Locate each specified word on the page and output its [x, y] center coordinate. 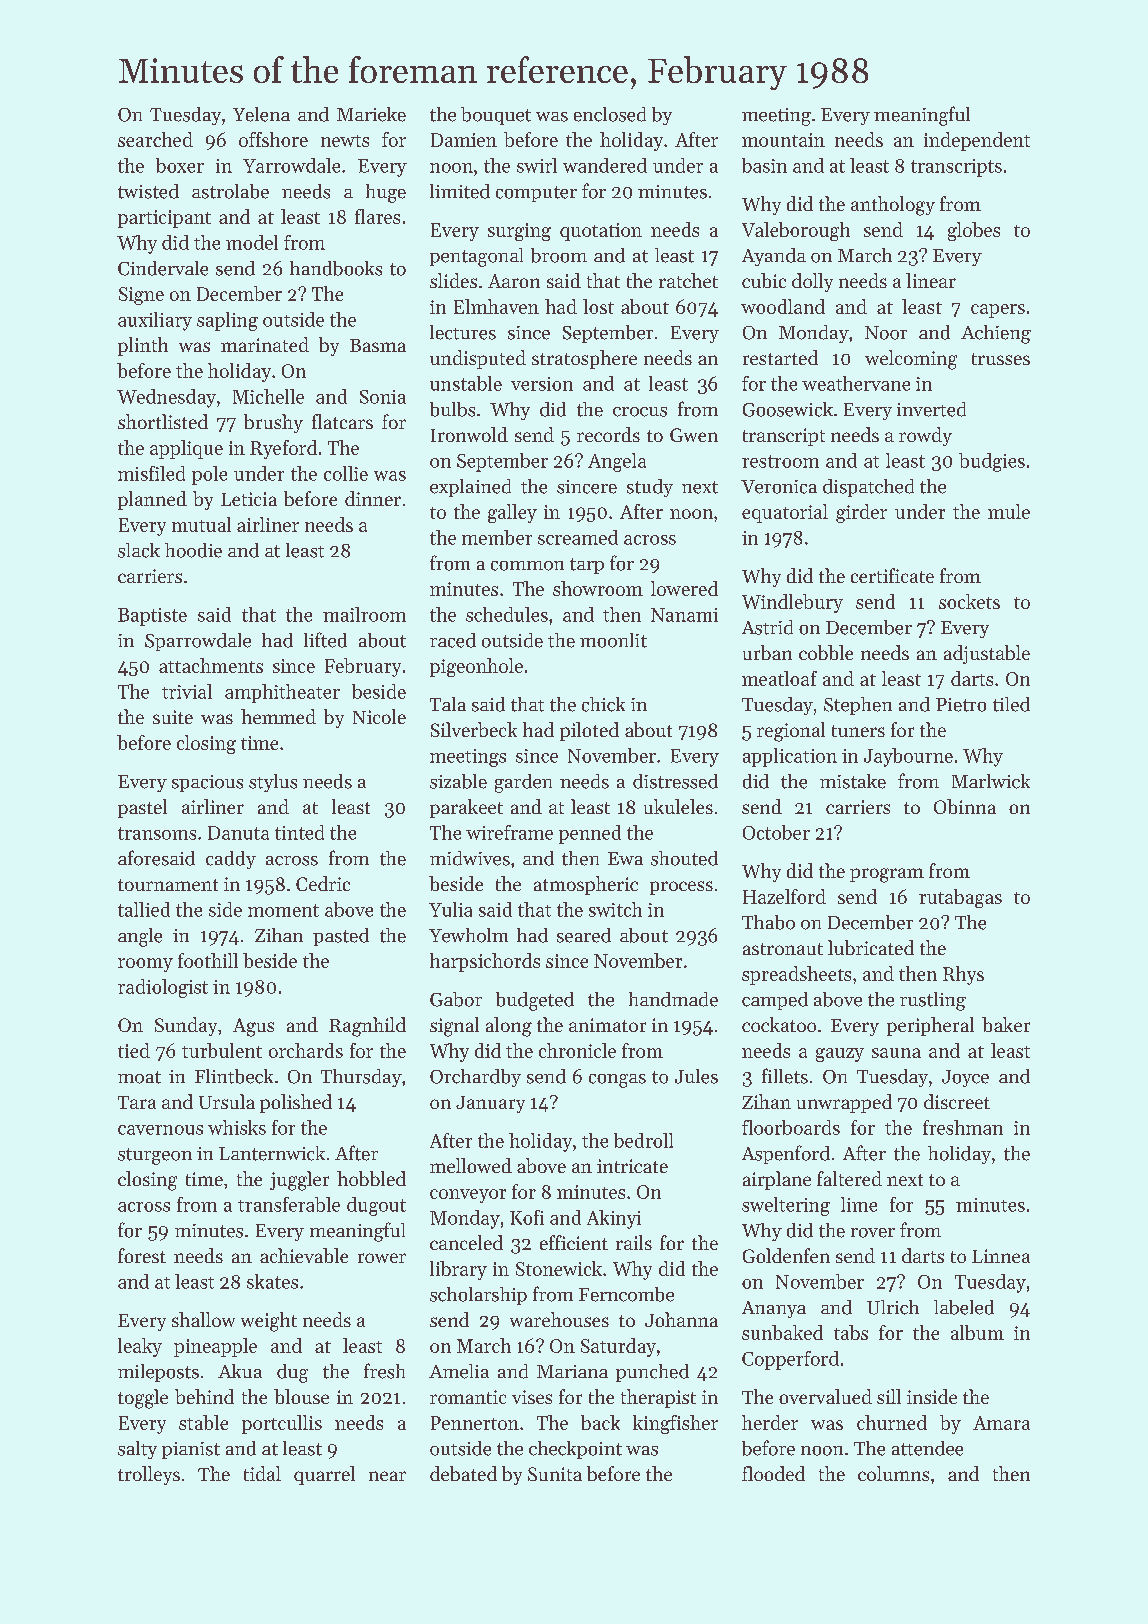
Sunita [555, 1474]
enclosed [610, 114]
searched [155, 139]
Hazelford [784, 896]
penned [590, 834]
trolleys [149, 1475]
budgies [992, 462]
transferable [289, 1204]
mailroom [364, 614]
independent [977, 141]
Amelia [459, 1371]
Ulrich [893, 1307]
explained [470, 488]
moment [283, 910]
